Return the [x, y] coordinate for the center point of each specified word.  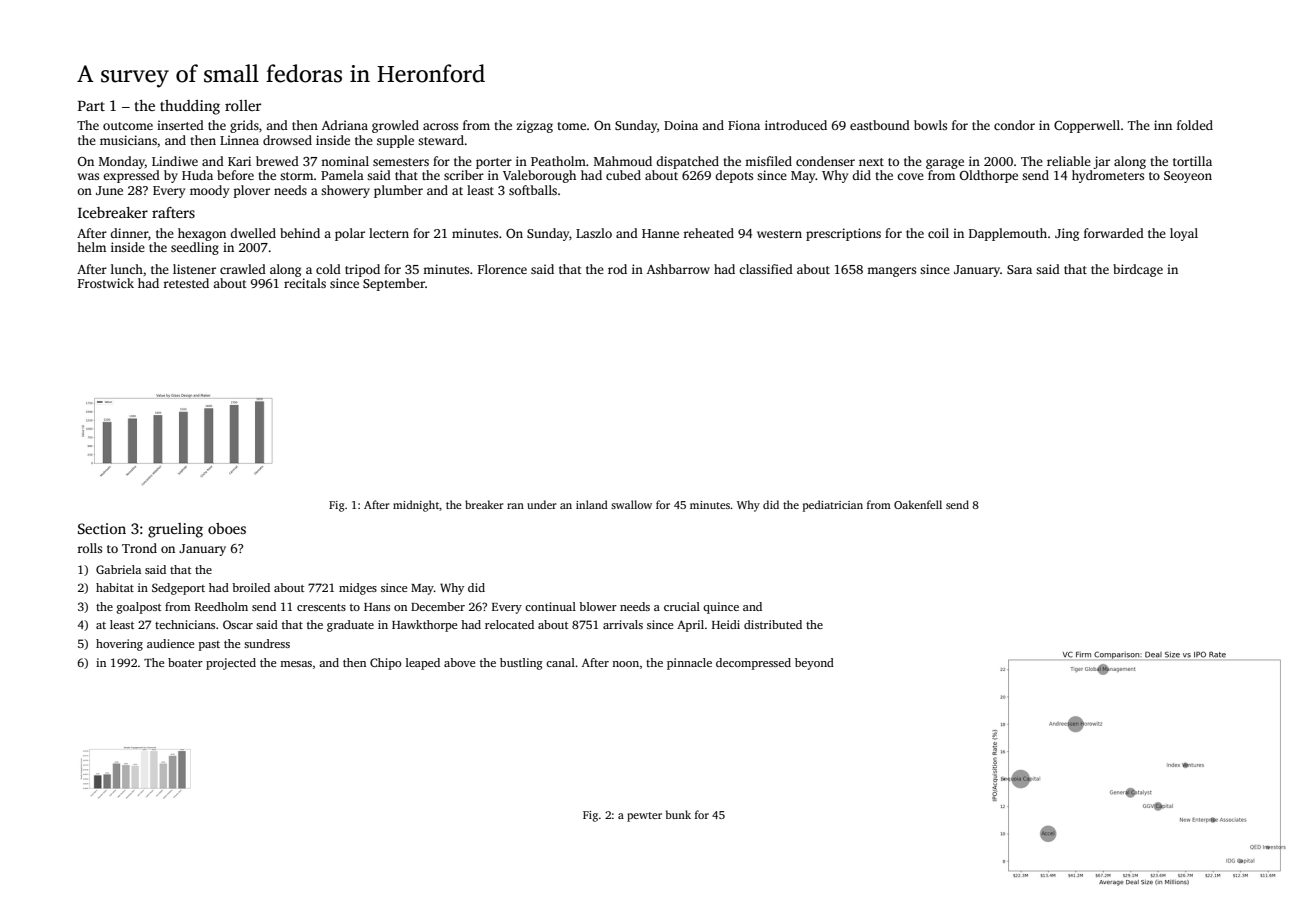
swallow [631, 504]
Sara [1019, 269]
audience [170, 643]
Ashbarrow [678, 269]
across [440, 126]
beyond [814, 664]
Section [102, 528]
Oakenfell [918, 504]
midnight [416, 506]
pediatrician [833, 506]
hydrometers [1108, 176]
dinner [129, 233]
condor [1014, 125]
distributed [773, 624]
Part [91, 106]
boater [185, 662]
